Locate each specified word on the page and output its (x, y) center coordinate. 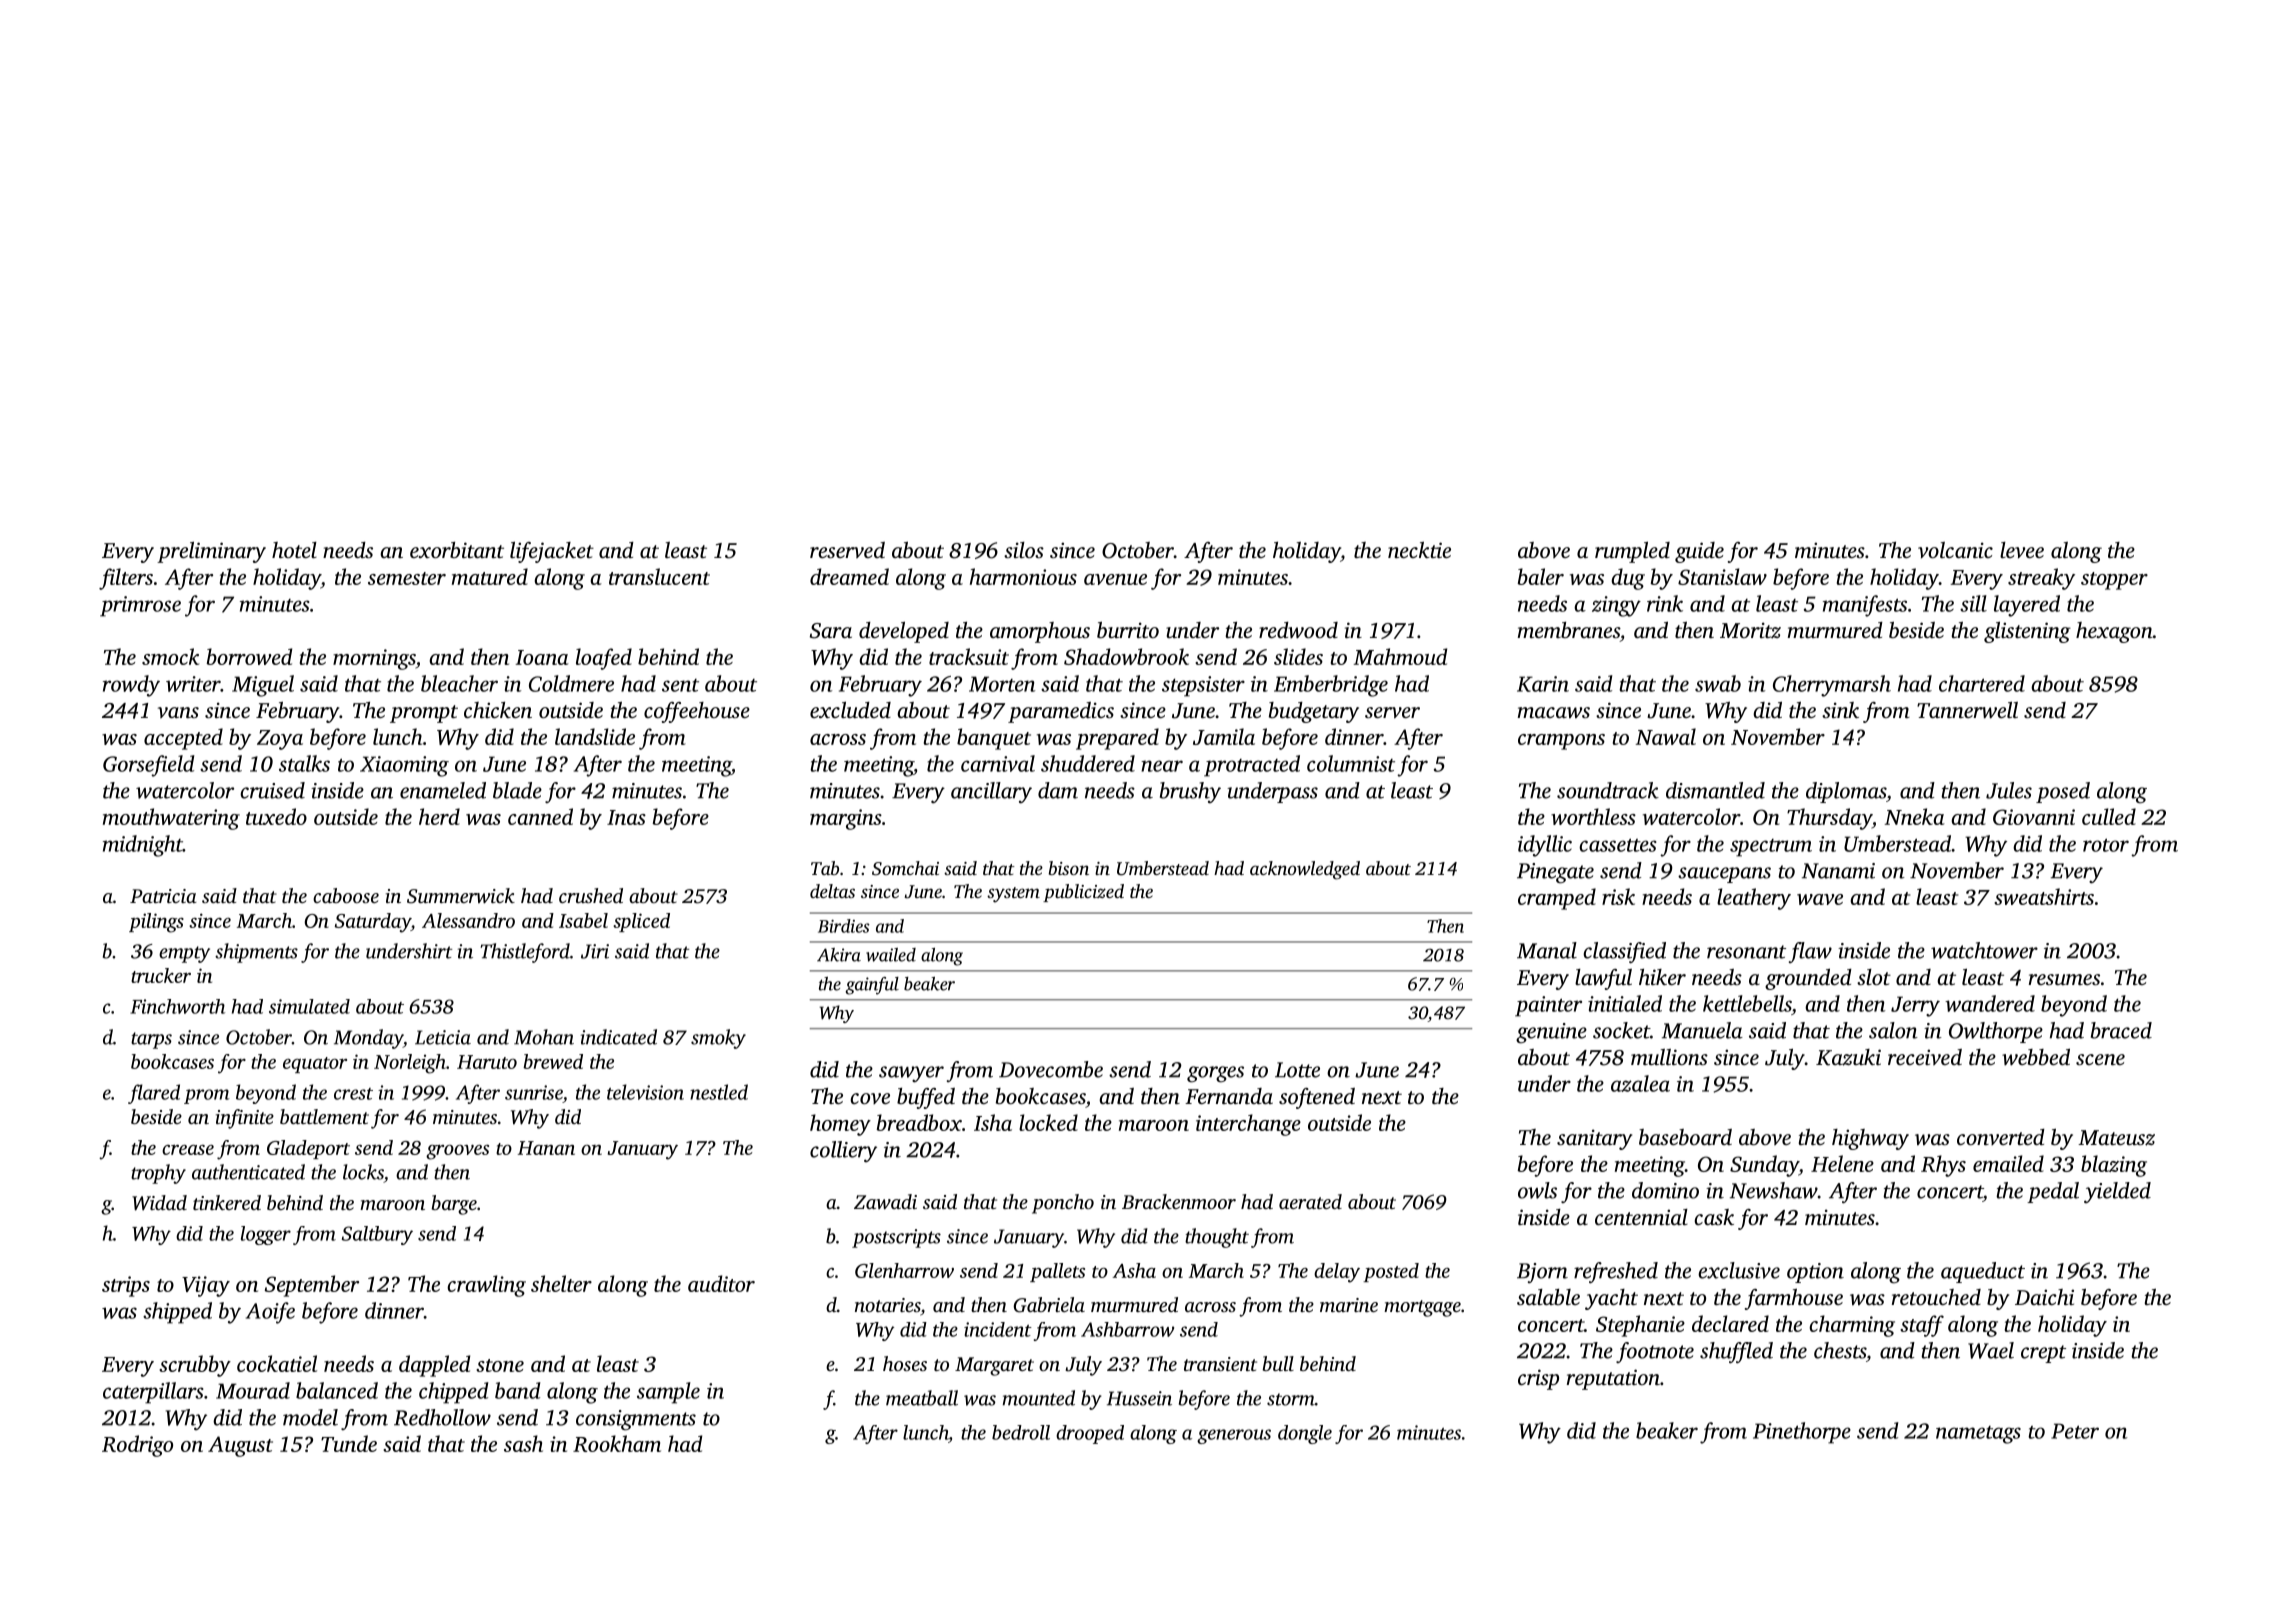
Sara (831, 631)
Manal (1547, 950)
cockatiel (277, 1363)
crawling (486, 1286)
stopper (2114, 581)
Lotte (1297, 1070)
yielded (2117, 1192)
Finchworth (177, 1006)
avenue (1115, 579)
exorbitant (457, 550)
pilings (156, 923)
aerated (1310, 1201)
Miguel (263, 686)
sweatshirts (2044, 896)
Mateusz (2116, 1138)
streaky (2041, 579)
